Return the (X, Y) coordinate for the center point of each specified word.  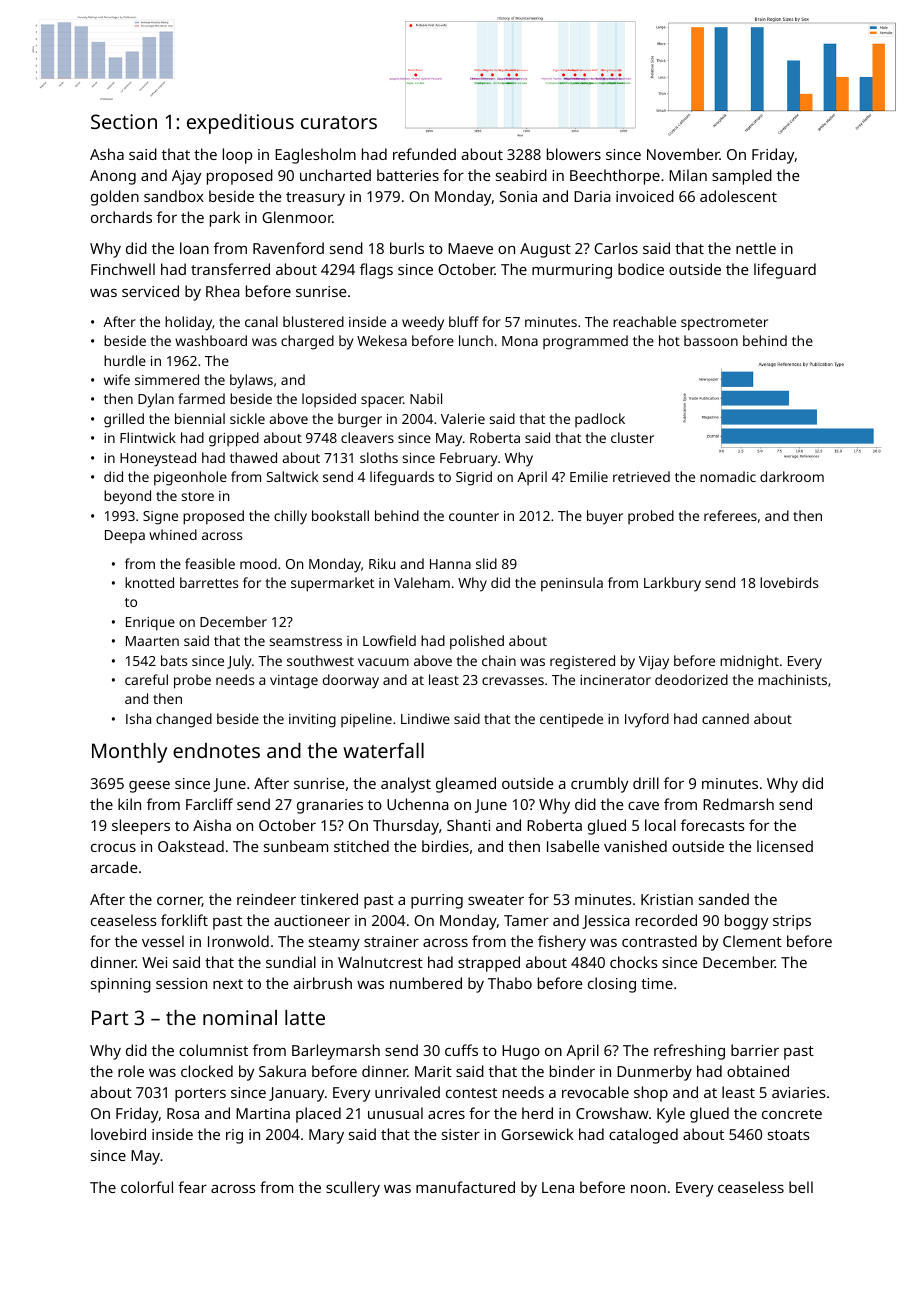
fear (192, 1187)
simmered (167, 379)
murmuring (572, 271)
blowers (574, 154)
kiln (129, 804)
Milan (688, 175)
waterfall (383, 750)
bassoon (711, 340)
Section (124, 121)
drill (646, 783)
